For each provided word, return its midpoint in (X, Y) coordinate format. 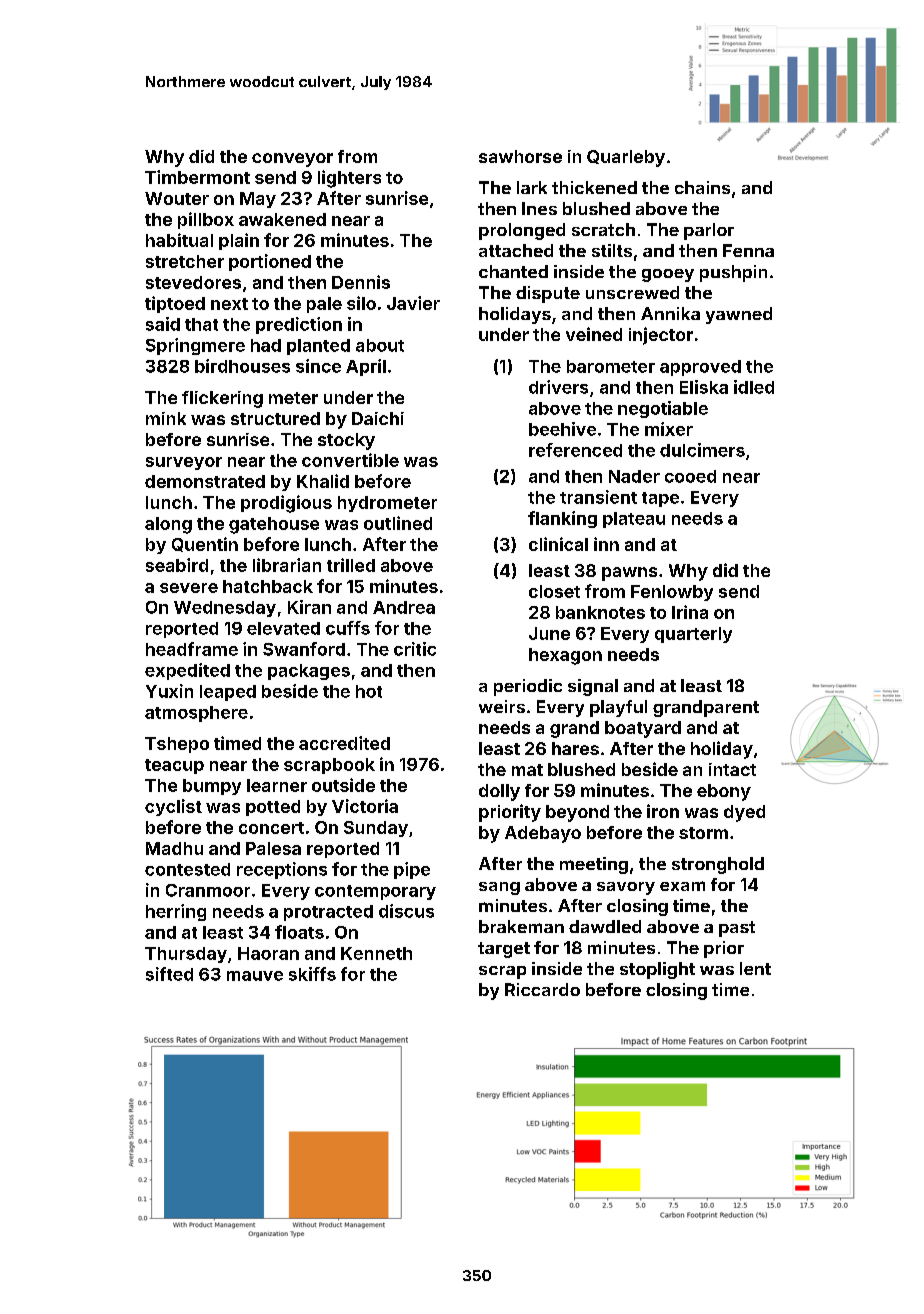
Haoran (268, 953)
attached (516, 250)
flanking (562, 519)
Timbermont (197, 177)
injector (661, 336)
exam (682, 886)
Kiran (309, 607)
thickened (594, 187)
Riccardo (542, 989)
